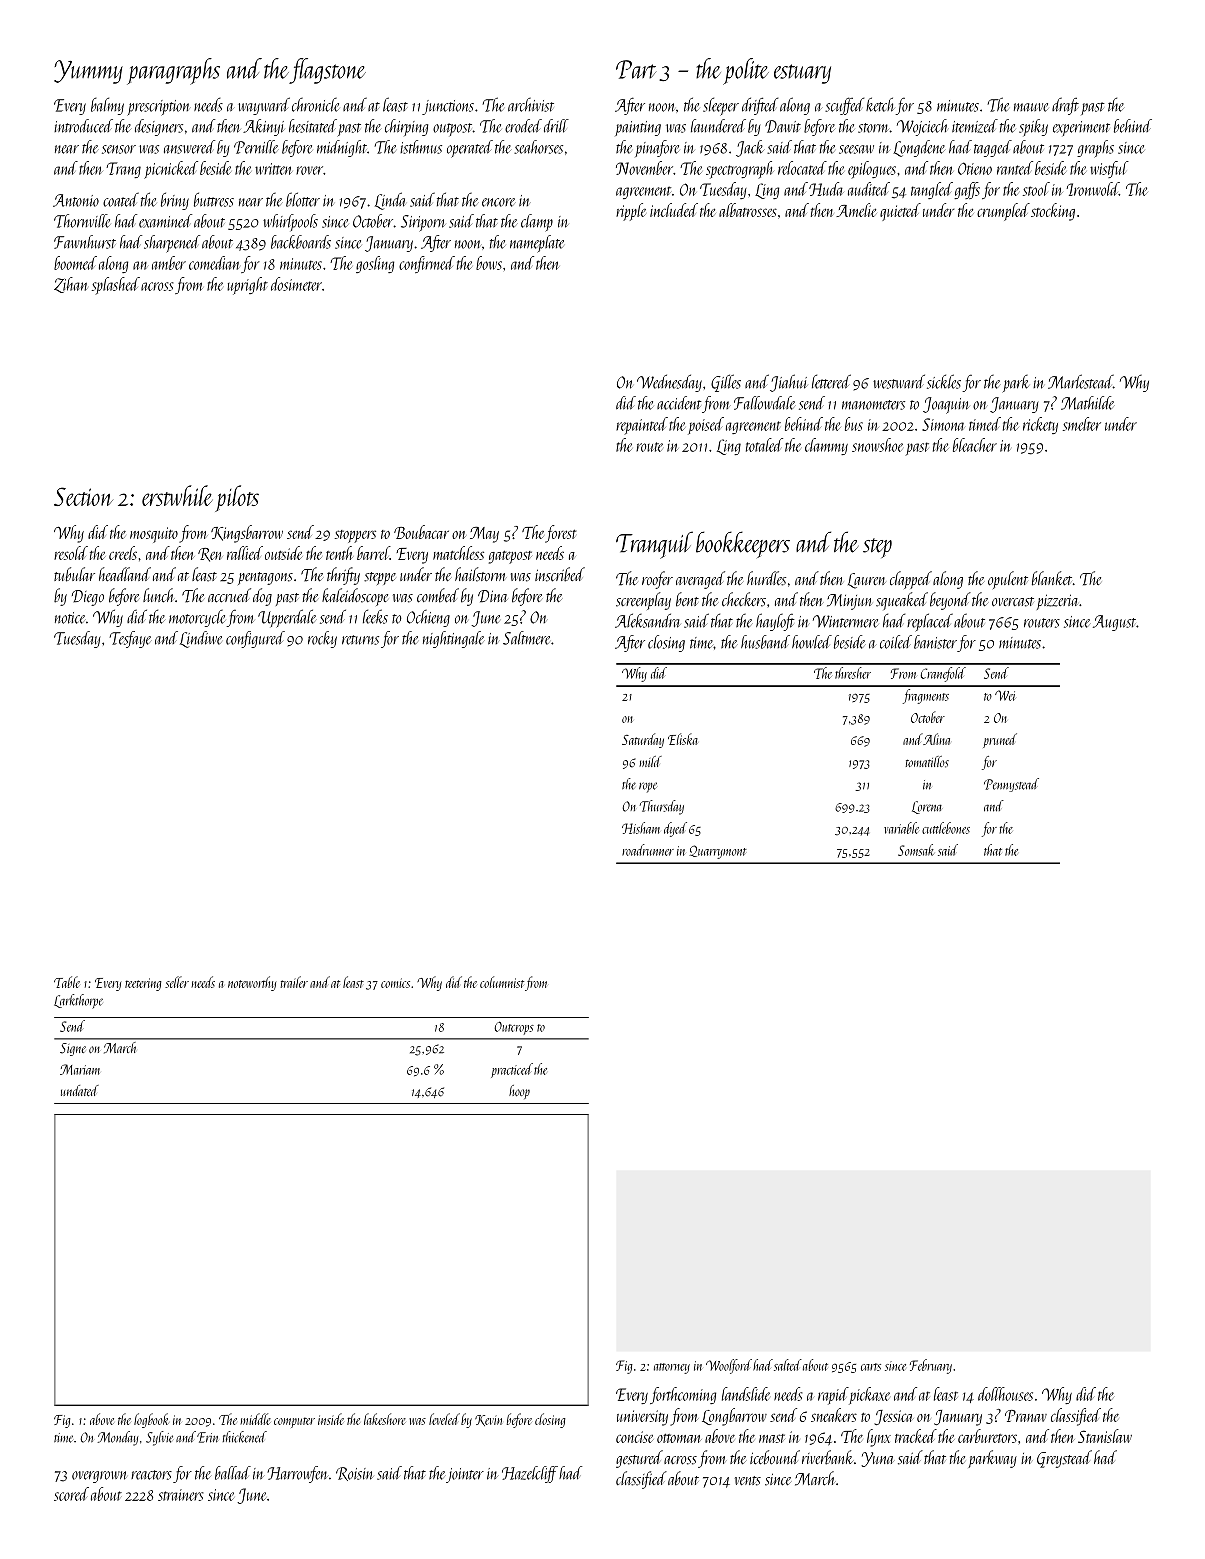 The image size is (1205, 1559). I want to click on hoop, so click(519, 1092).
